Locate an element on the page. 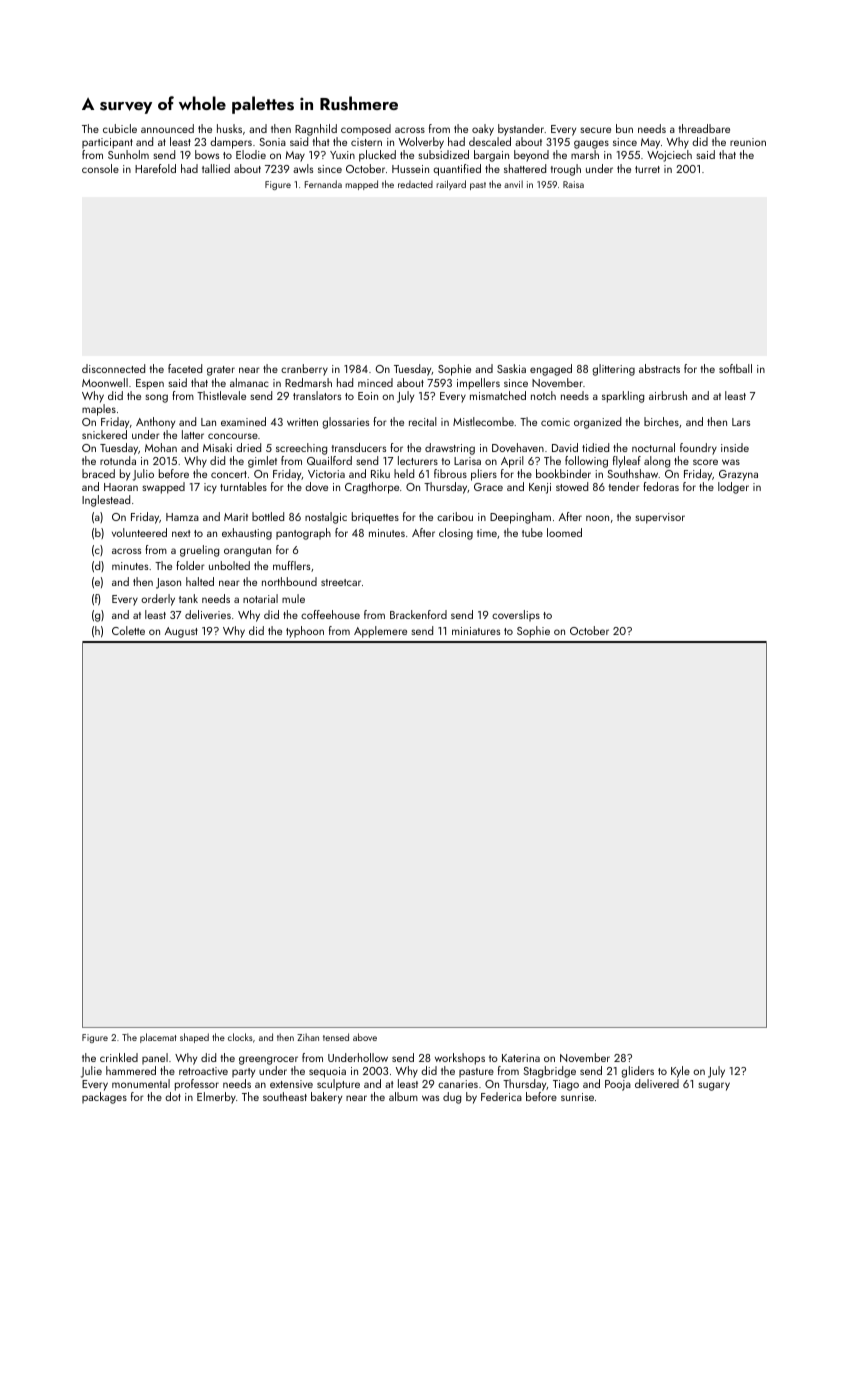  Colette is located at coordinates (128, 630).
